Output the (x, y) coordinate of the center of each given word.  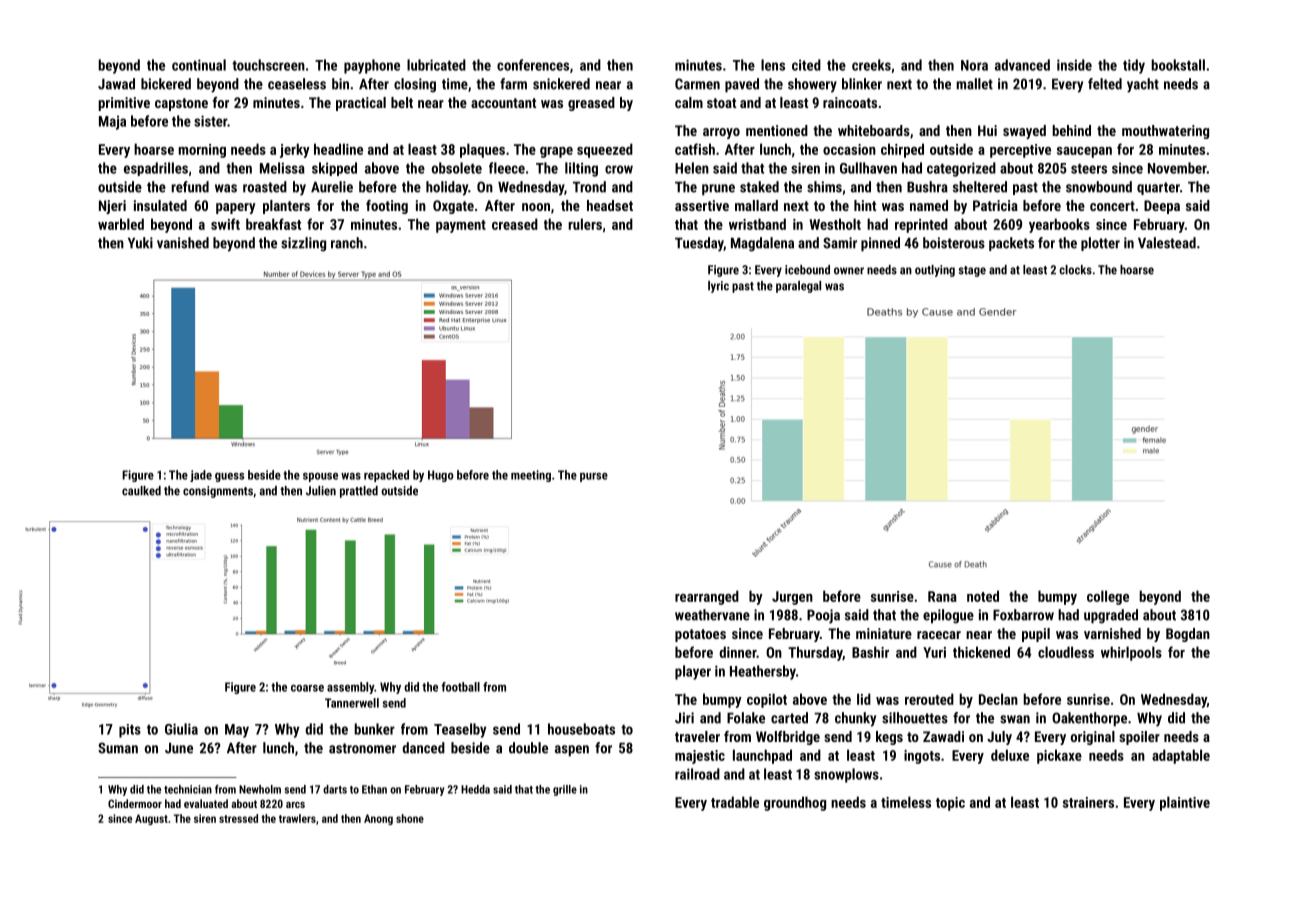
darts (335, 789)
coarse (307, 688)
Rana (942, 596)
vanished (183, 243)
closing (415, 85)
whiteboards (874, 130)
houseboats (581, 729)
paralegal (798, 287)
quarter (1158, 188)
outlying (935, 271)
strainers (1088, 802)
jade (201, 476)
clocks (1075, 270)
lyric (718, 287)
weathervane (712, 615)
